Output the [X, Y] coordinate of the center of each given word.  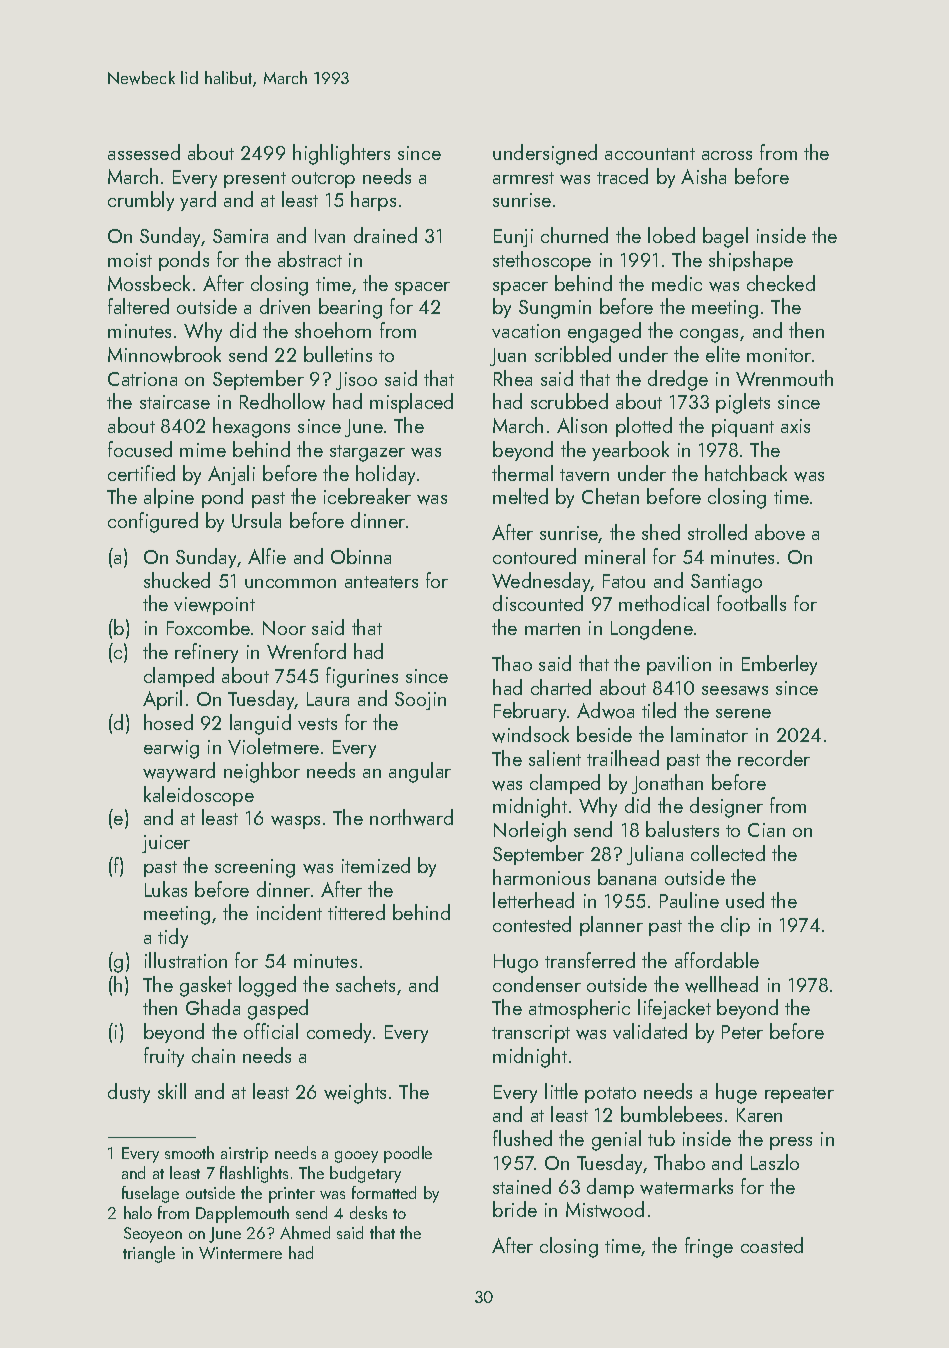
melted [520, 496]
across [727, 155]
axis [795, 426]
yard [198, 201]
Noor [284, 628]
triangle [149, 1254]
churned [574, 235]
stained [522, 1186]
